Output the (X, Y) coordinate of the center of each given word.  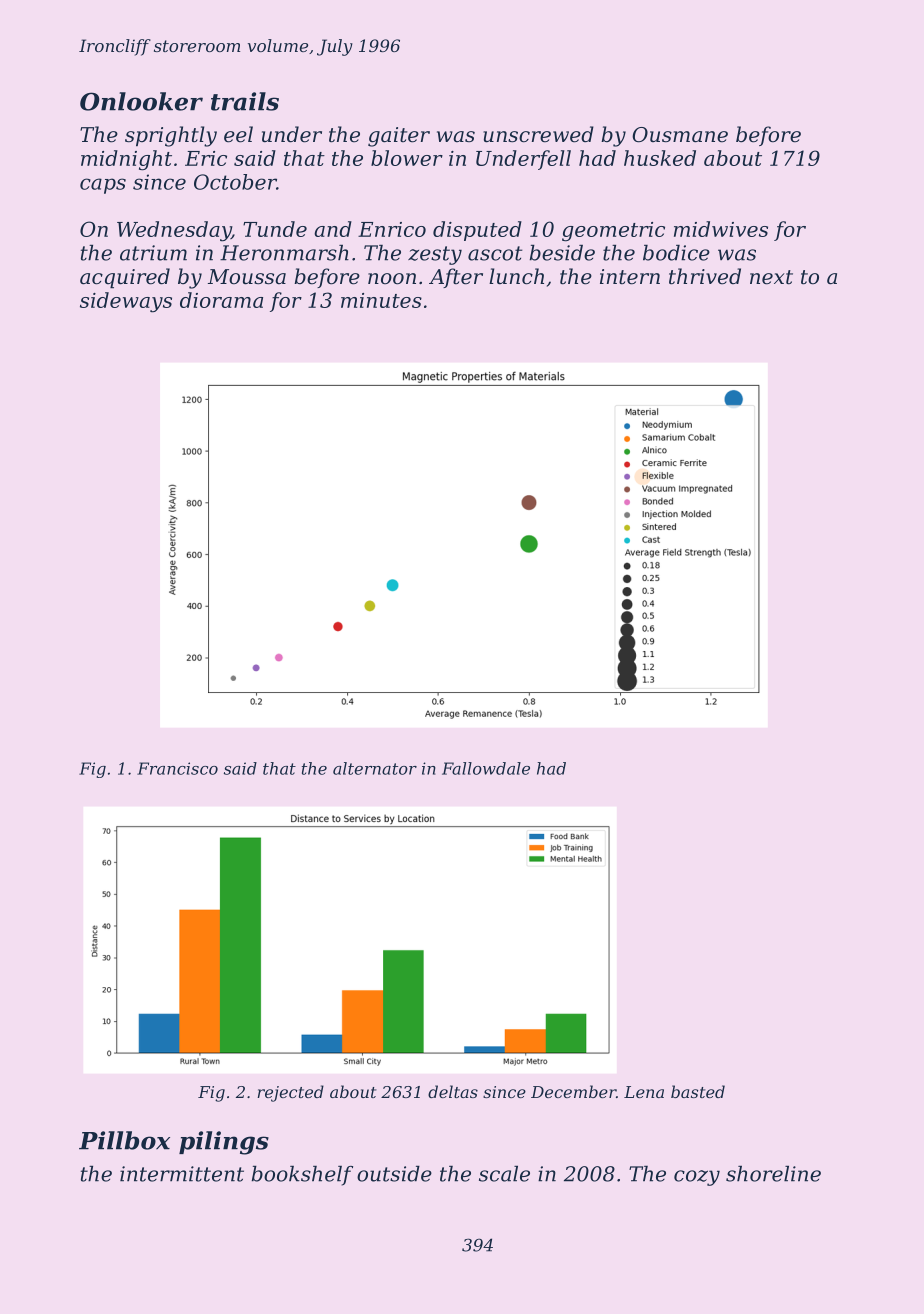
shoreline (773, 1174)
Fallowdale (486, 768)
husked (660, 158)
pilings (224, 1143)
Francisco (177, 768)
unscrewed (538, 134)
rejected (290, 1093)
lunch (516, 276)
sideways (126, 302)
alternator (375, 768)
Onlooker (141, 101)
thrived (705, 276)
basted (698, 1091)
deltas (453, 1091)
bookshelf (302, 1176)
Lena (644, 1092)
